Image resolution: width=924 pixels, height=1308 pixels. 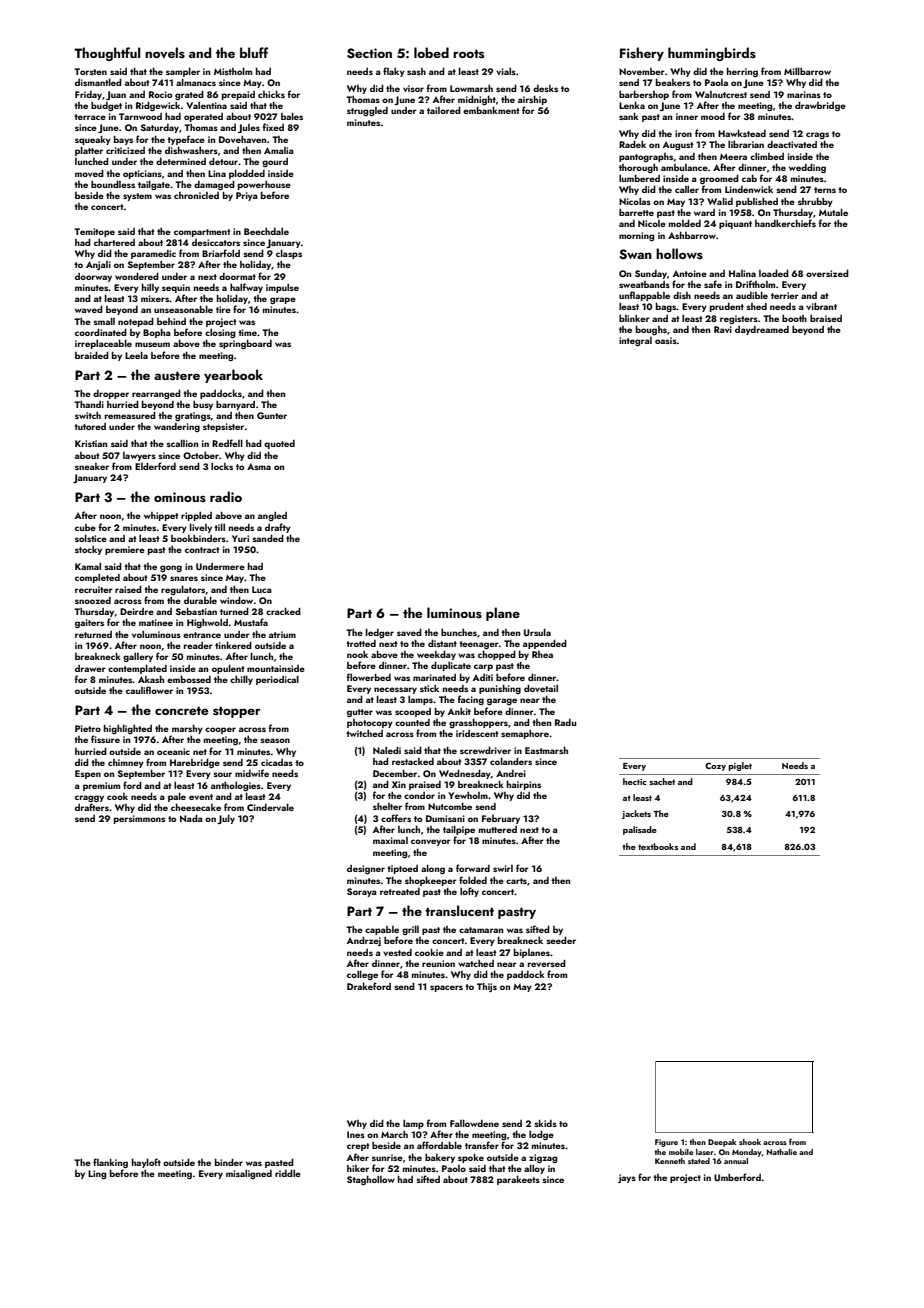 What do you see at coordinates (90, 426) in the screenshot?
I see `tutored` at bounding box center [90, 426].
